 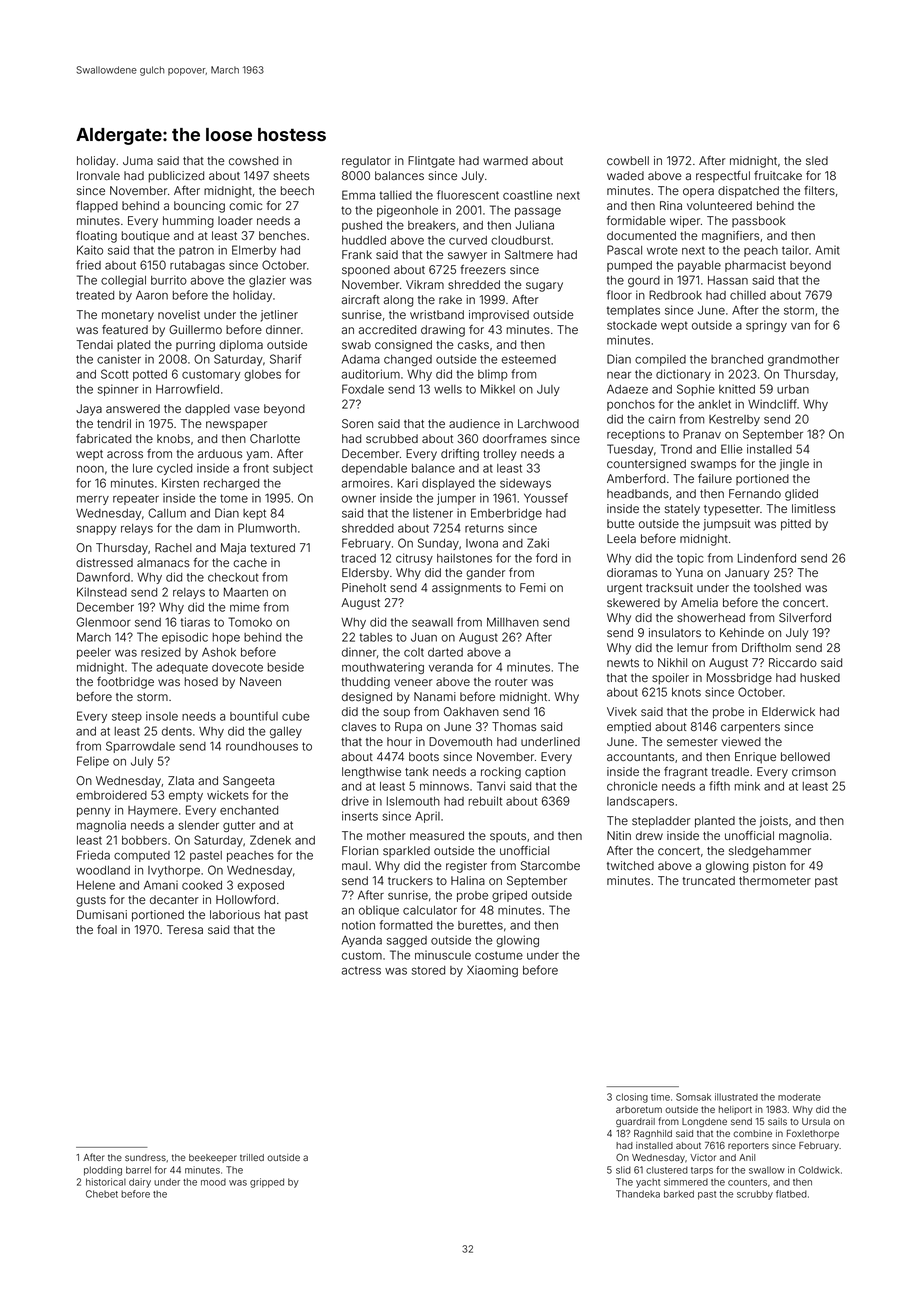 What do you see at coordinates (406, 851) in the document?
I see `sparkled` at bounding box center [406, 851].
